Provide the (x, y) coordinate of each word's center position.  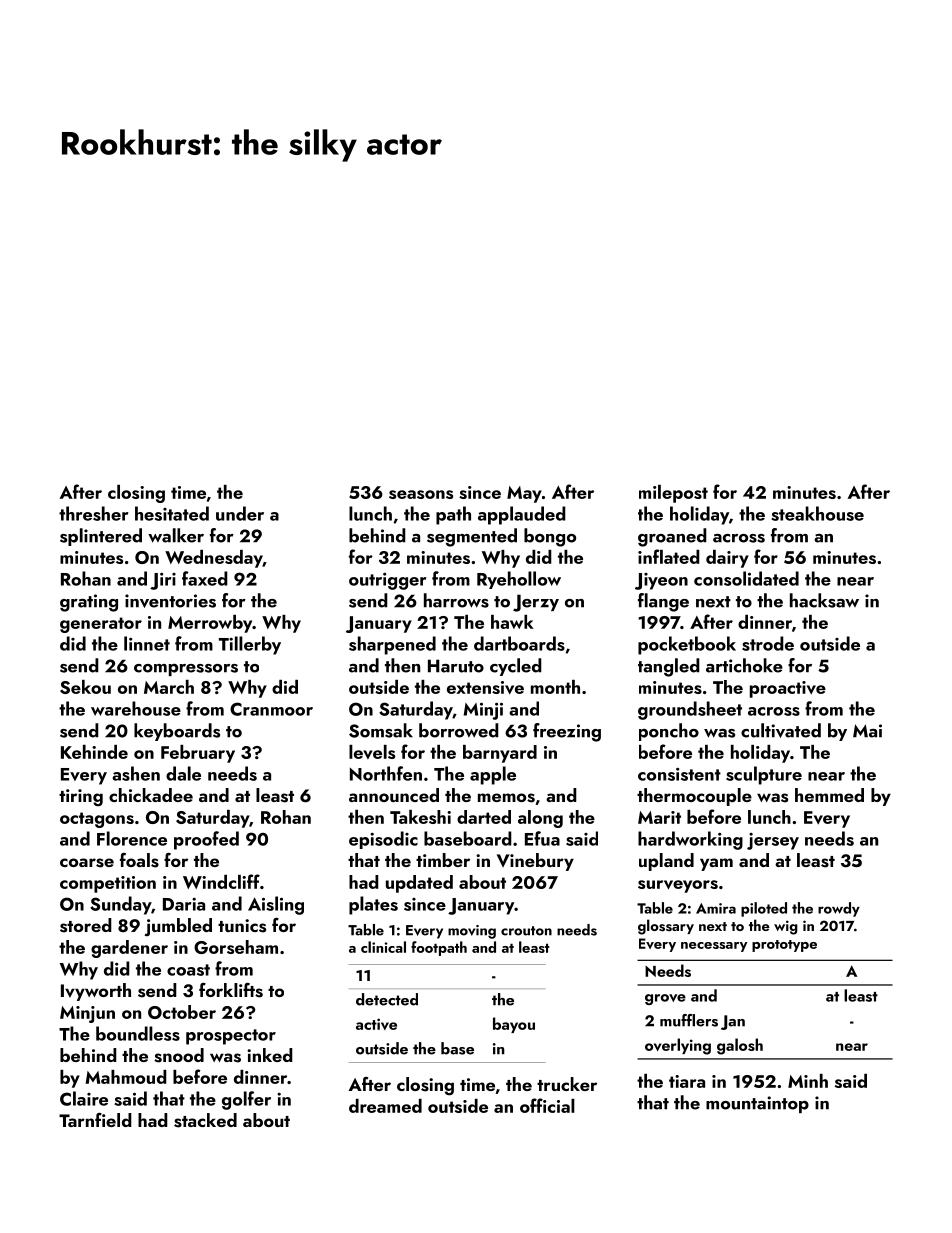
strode (768, 643)
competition (108, 884)
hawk (512, 622)
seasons (421, 494)
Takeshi (420, 817)
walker (176, 535)
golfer (246, 1100)
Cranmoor (271, 709)
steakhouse (817, 513)
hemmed (829, 795)
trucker (567, 1084)
